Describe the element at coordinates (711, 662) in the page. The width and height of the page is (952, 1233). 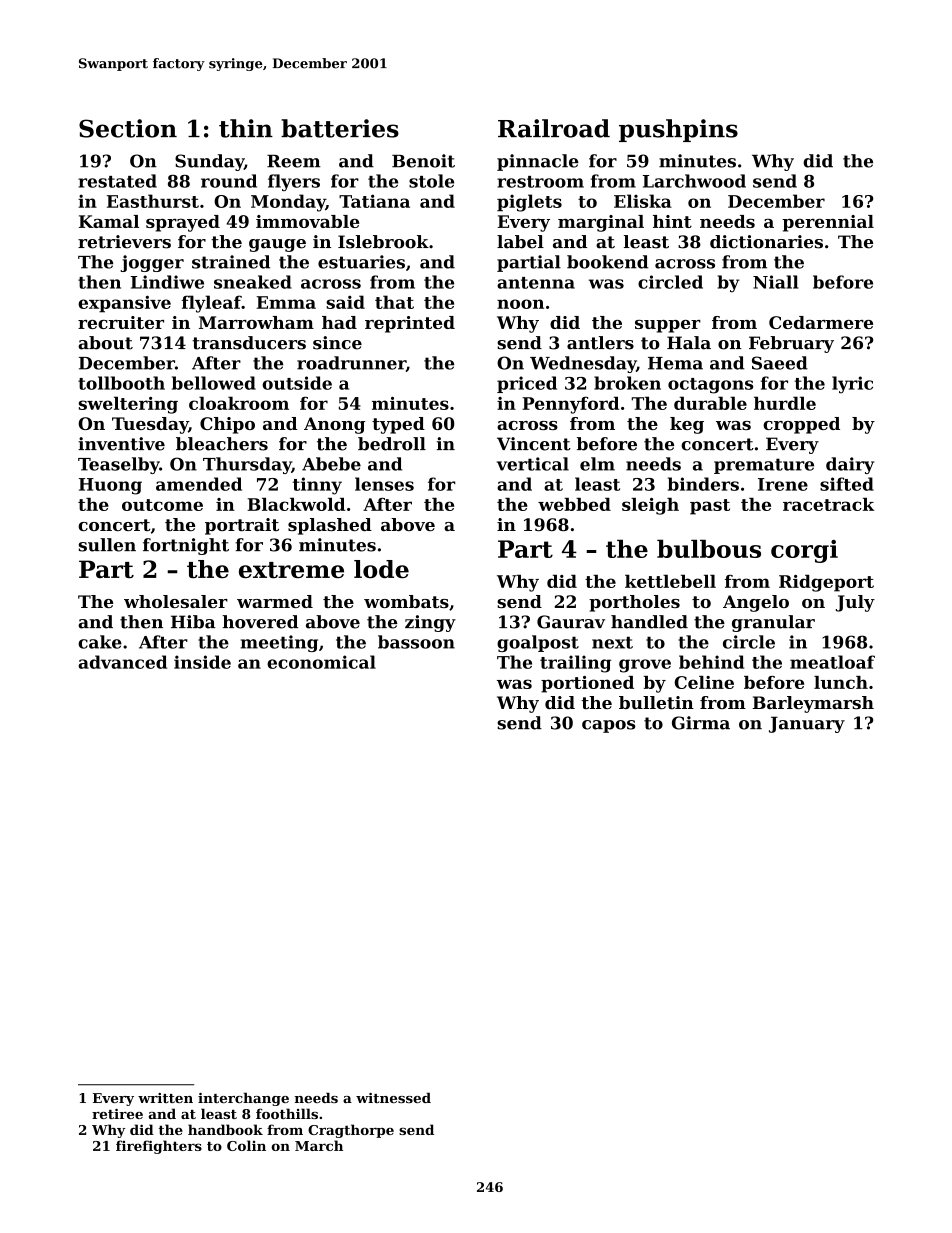
I see `behind` at that location.
